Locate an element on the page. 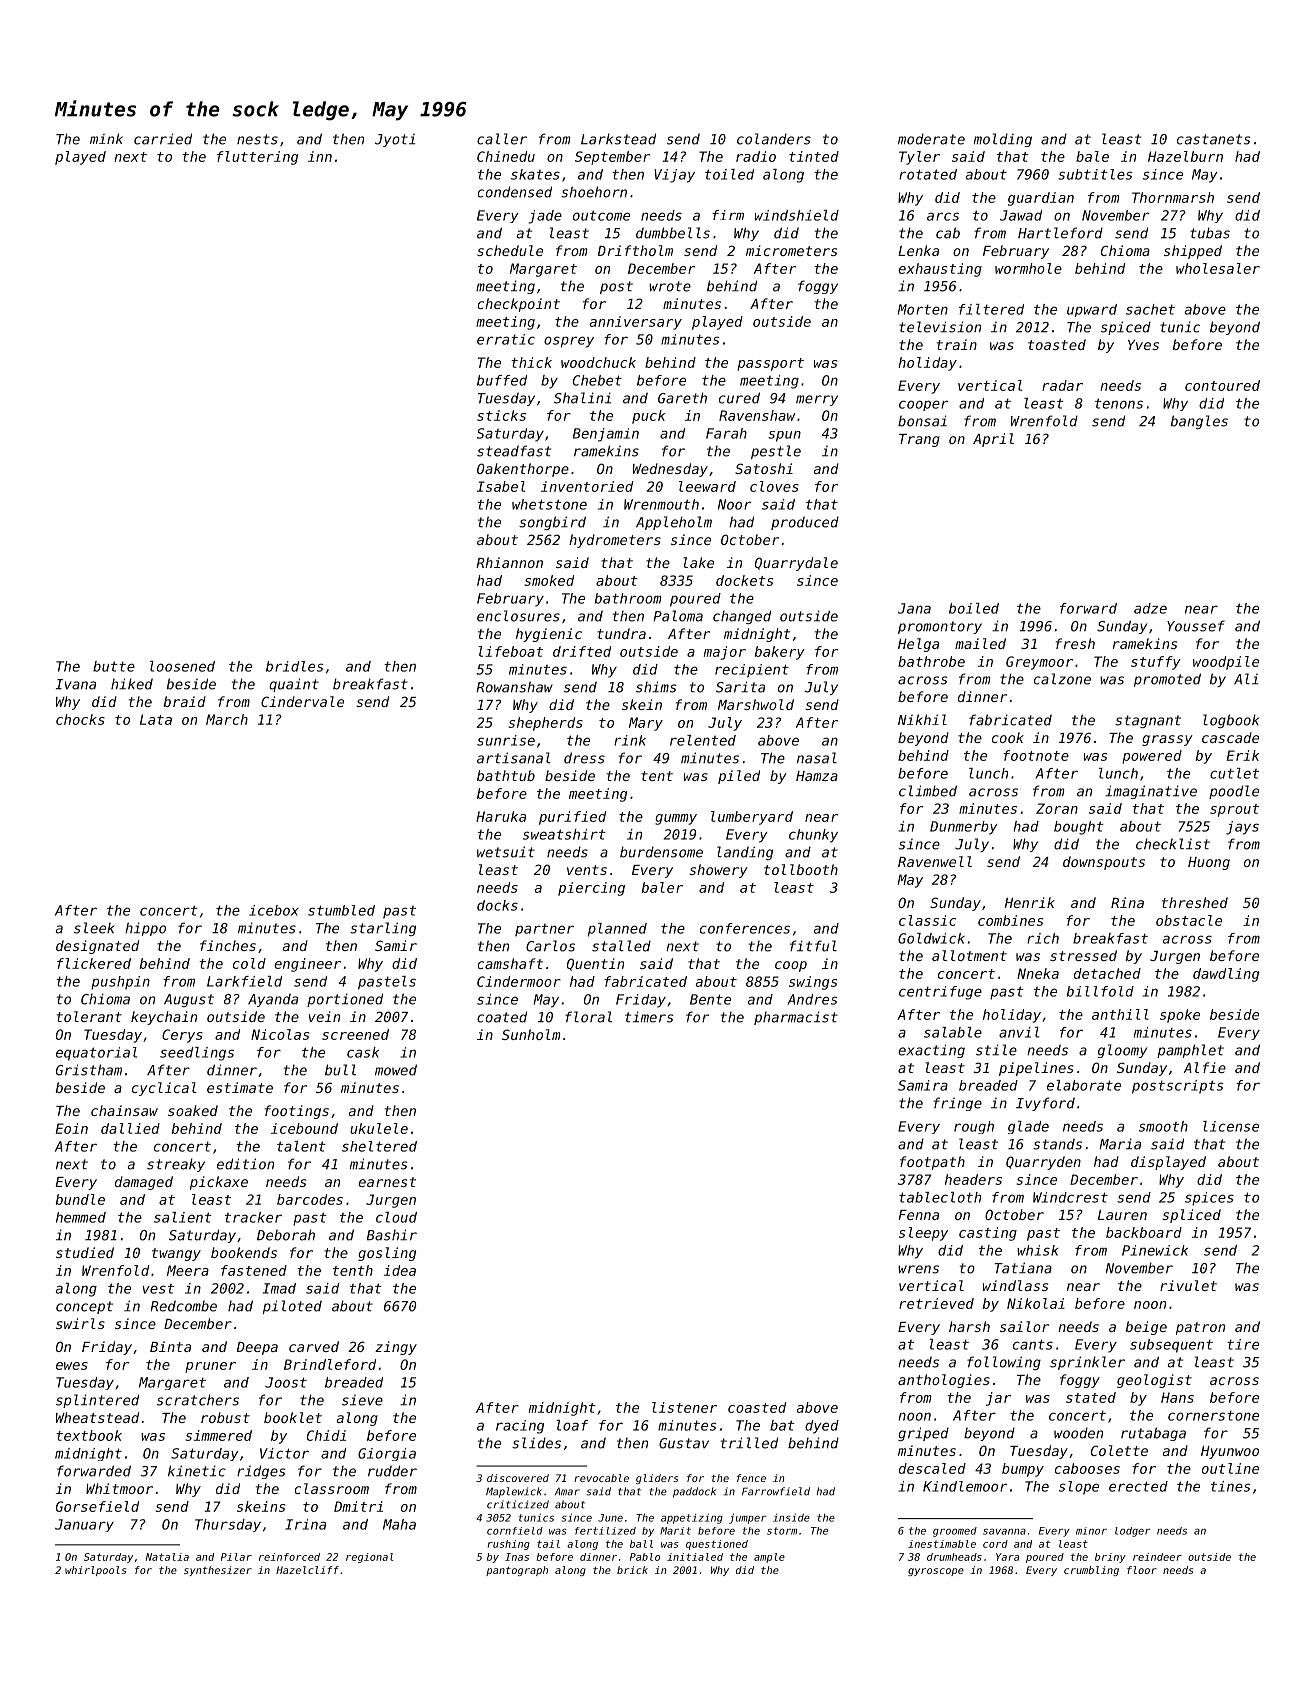 This document has width=1315, height=1702. idea is located at coordinates (400, 1270).
